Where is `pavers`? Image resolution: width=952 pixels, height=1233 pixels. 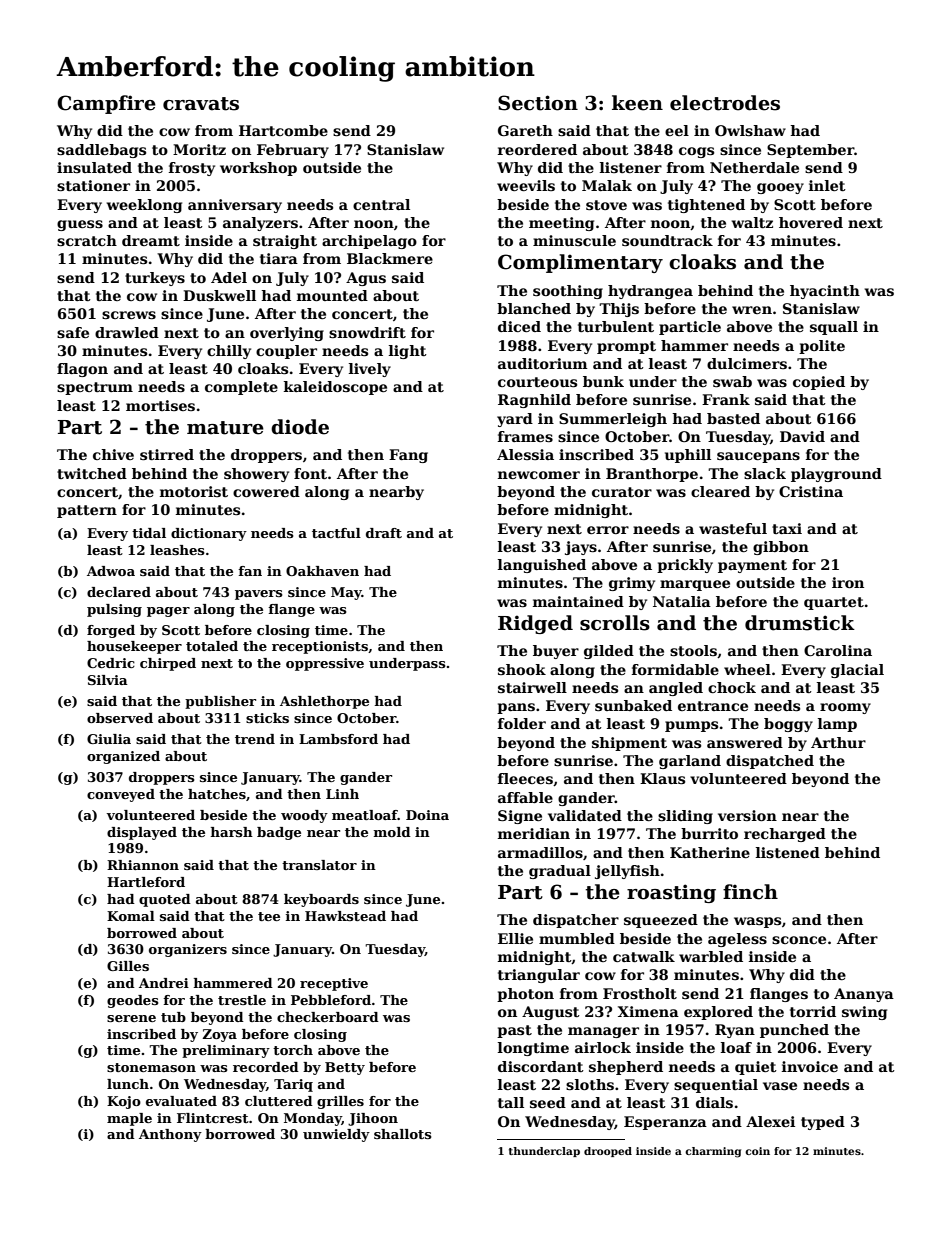 pavers is located at coordinates (259, 595).
